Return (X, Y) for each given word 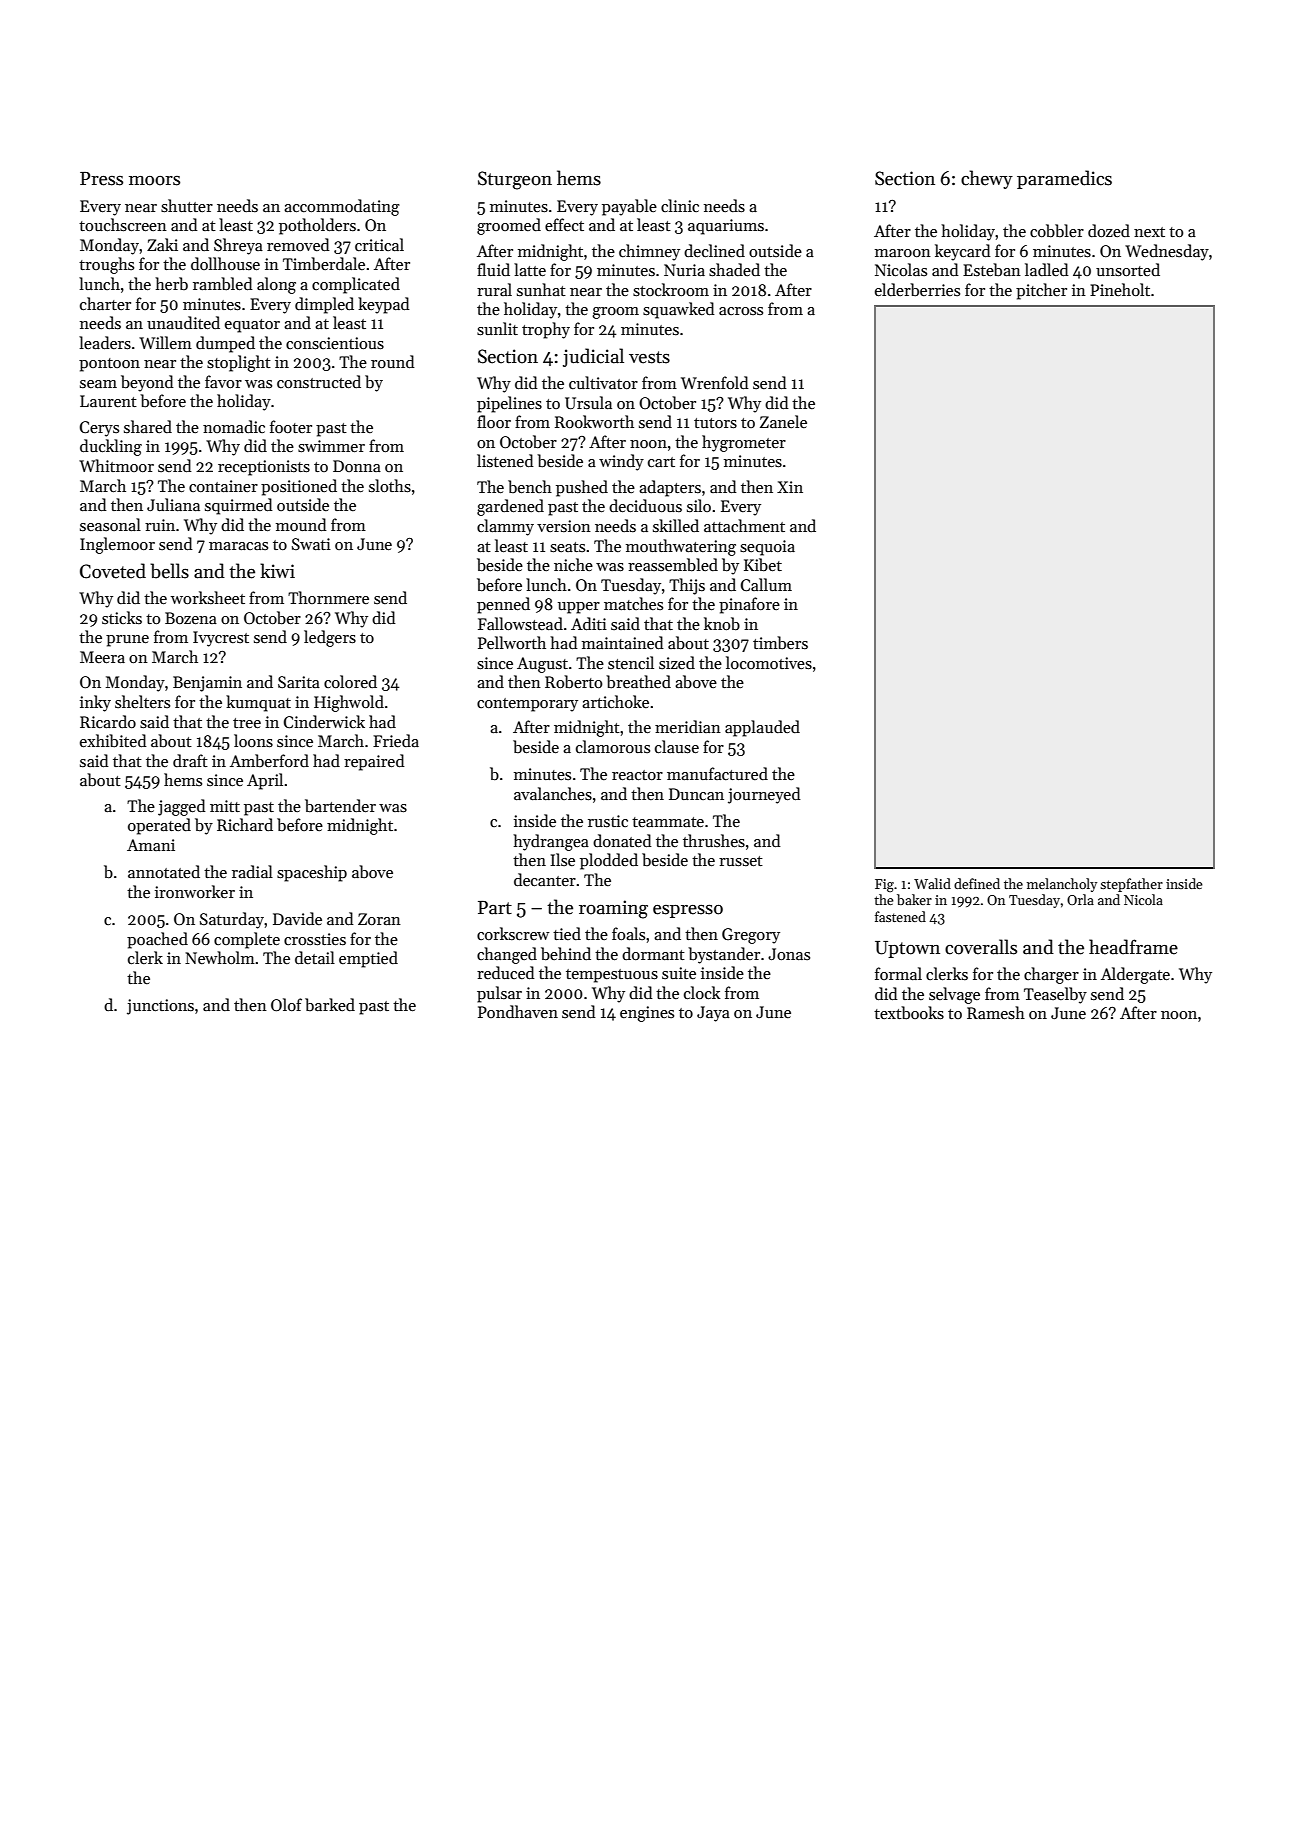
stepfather (1131, 885)
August (542, 665)
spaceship (312, 873)
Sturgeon (515, 180)
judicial (593, 357)
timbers (780, 643)
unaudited (183, 322)
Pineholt (1120, 289)
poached (157, 940)
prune (127, 641)
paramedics (1064, 179)
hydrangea (551, 842)
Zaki (162, 244)
